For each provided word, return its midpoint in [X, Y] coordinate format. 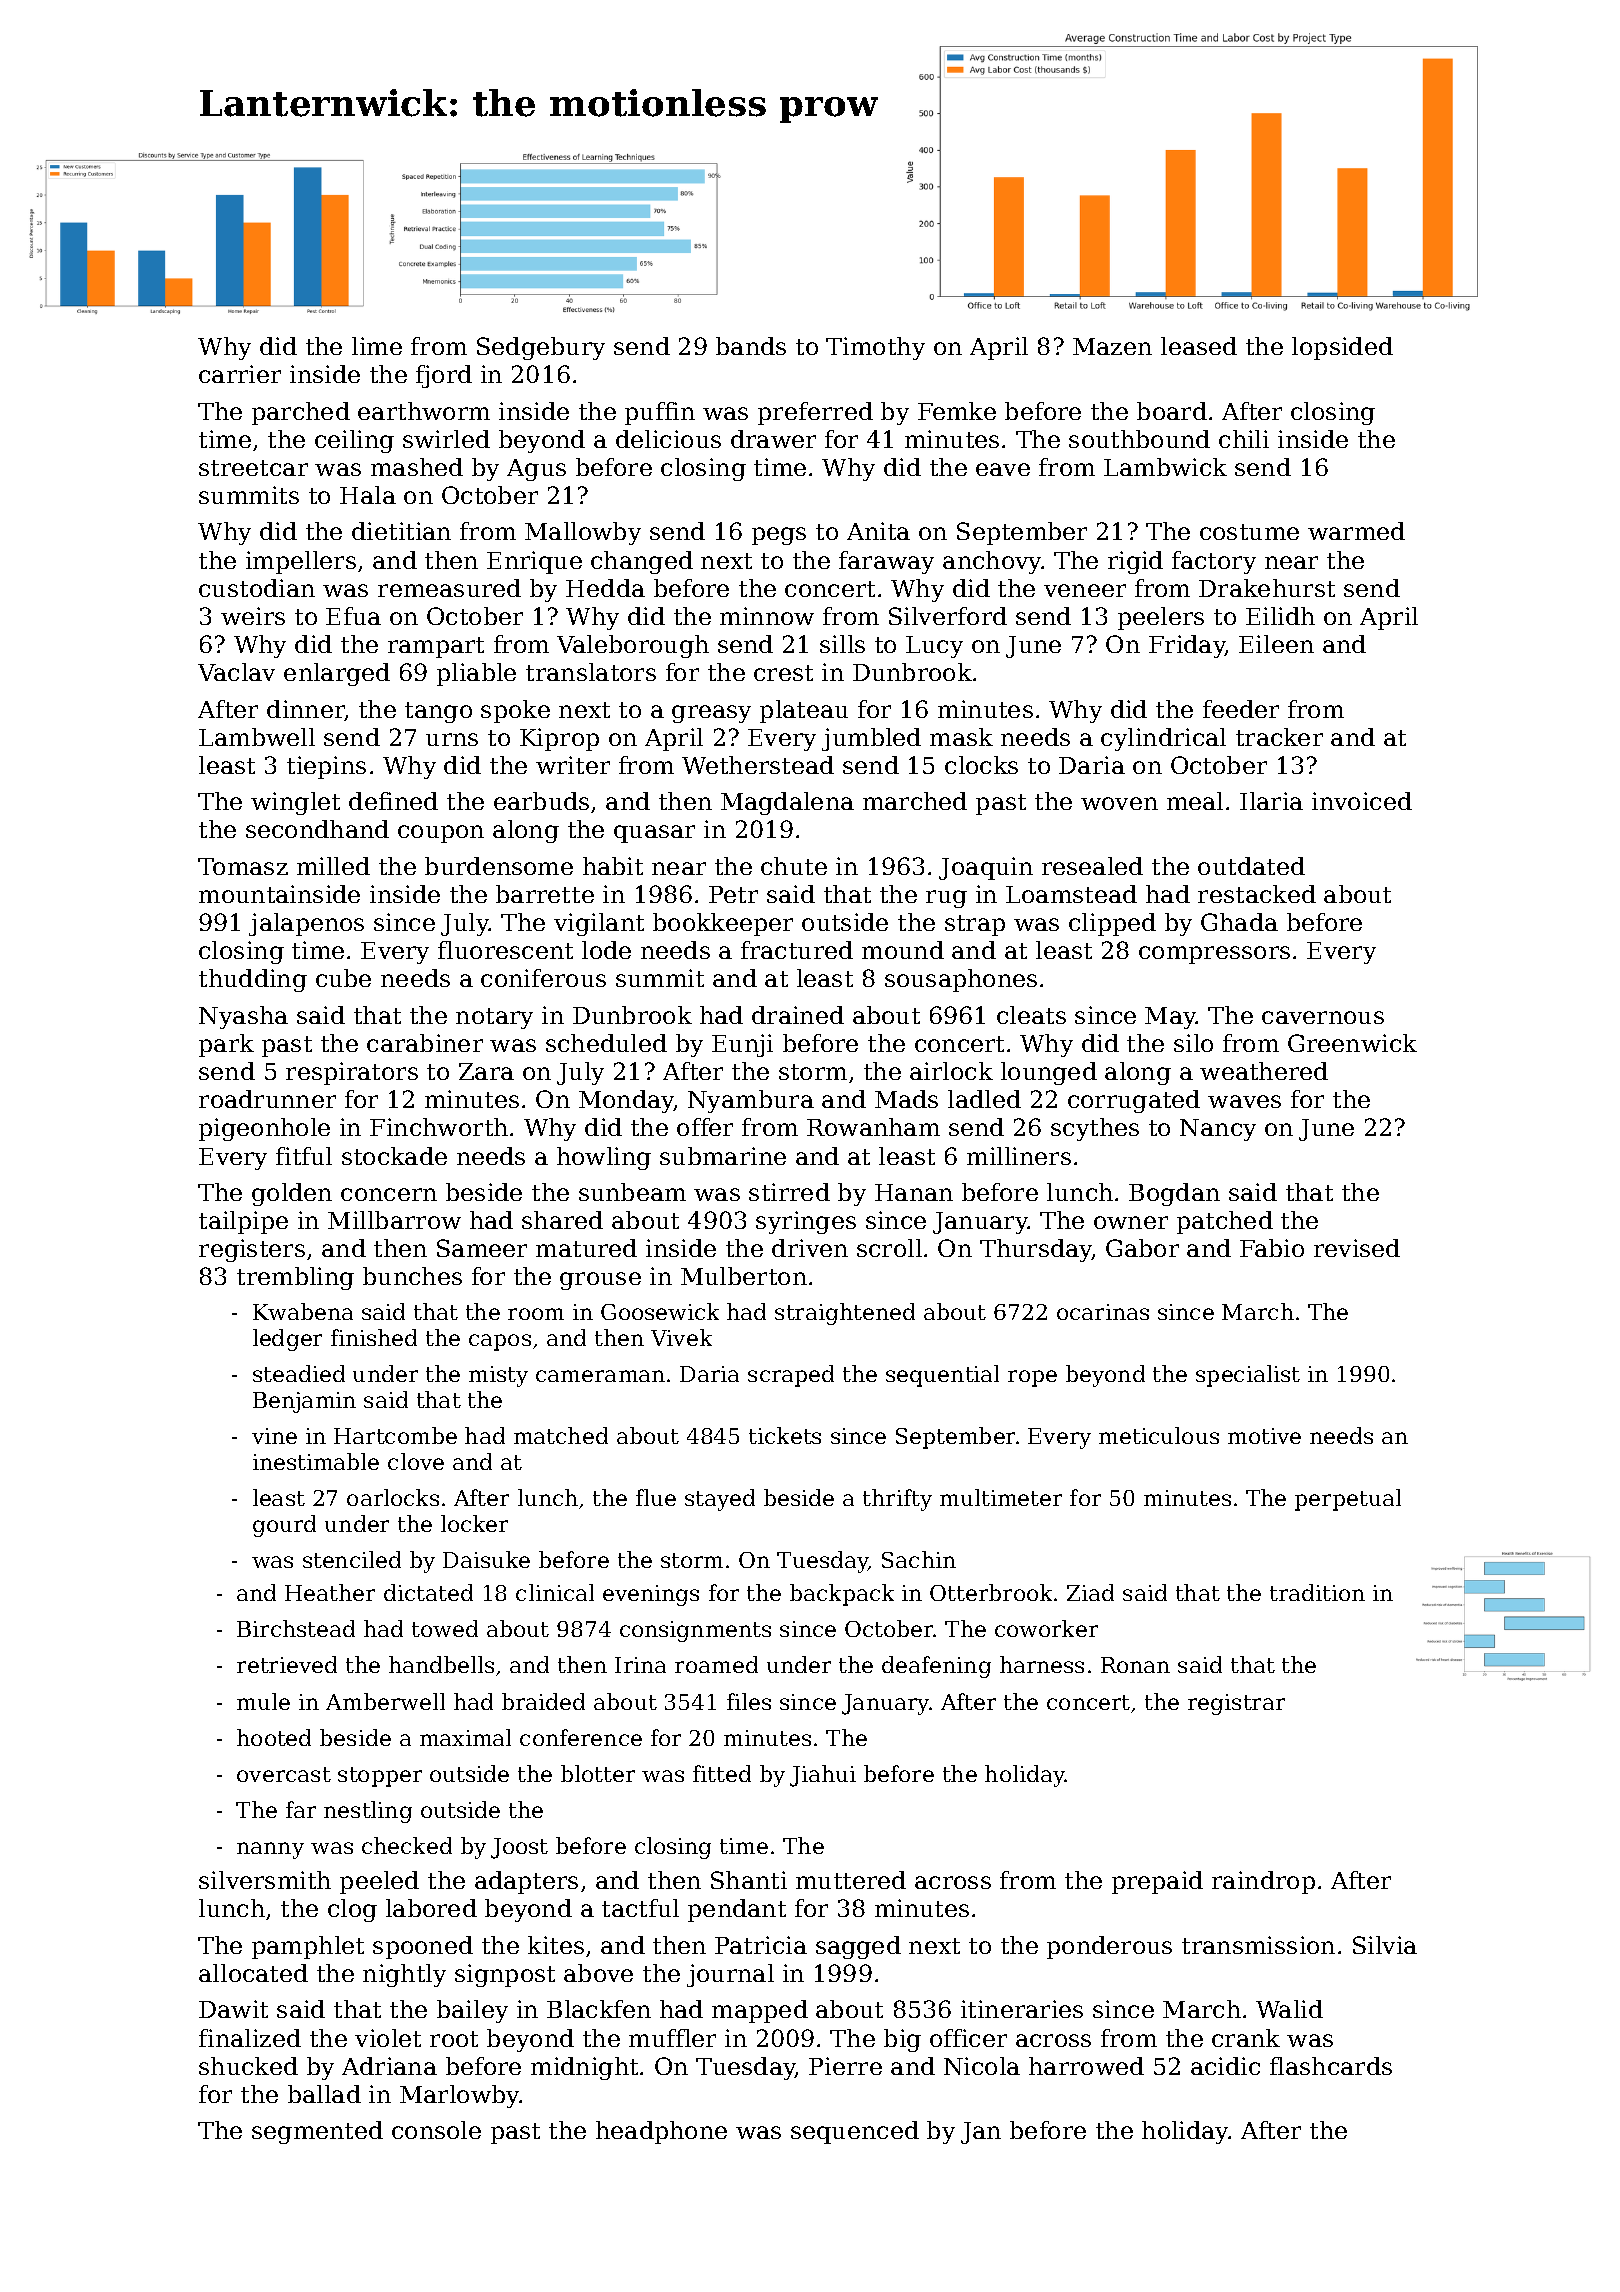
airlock [951, 1071]
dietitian [401, 531]
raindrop [1263, 1882]
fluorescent [505, 950]
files [749, 1701]
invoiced [1362, 801]
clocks [981, 765]
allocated [253, 1973]
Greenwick [1352, 1043]
